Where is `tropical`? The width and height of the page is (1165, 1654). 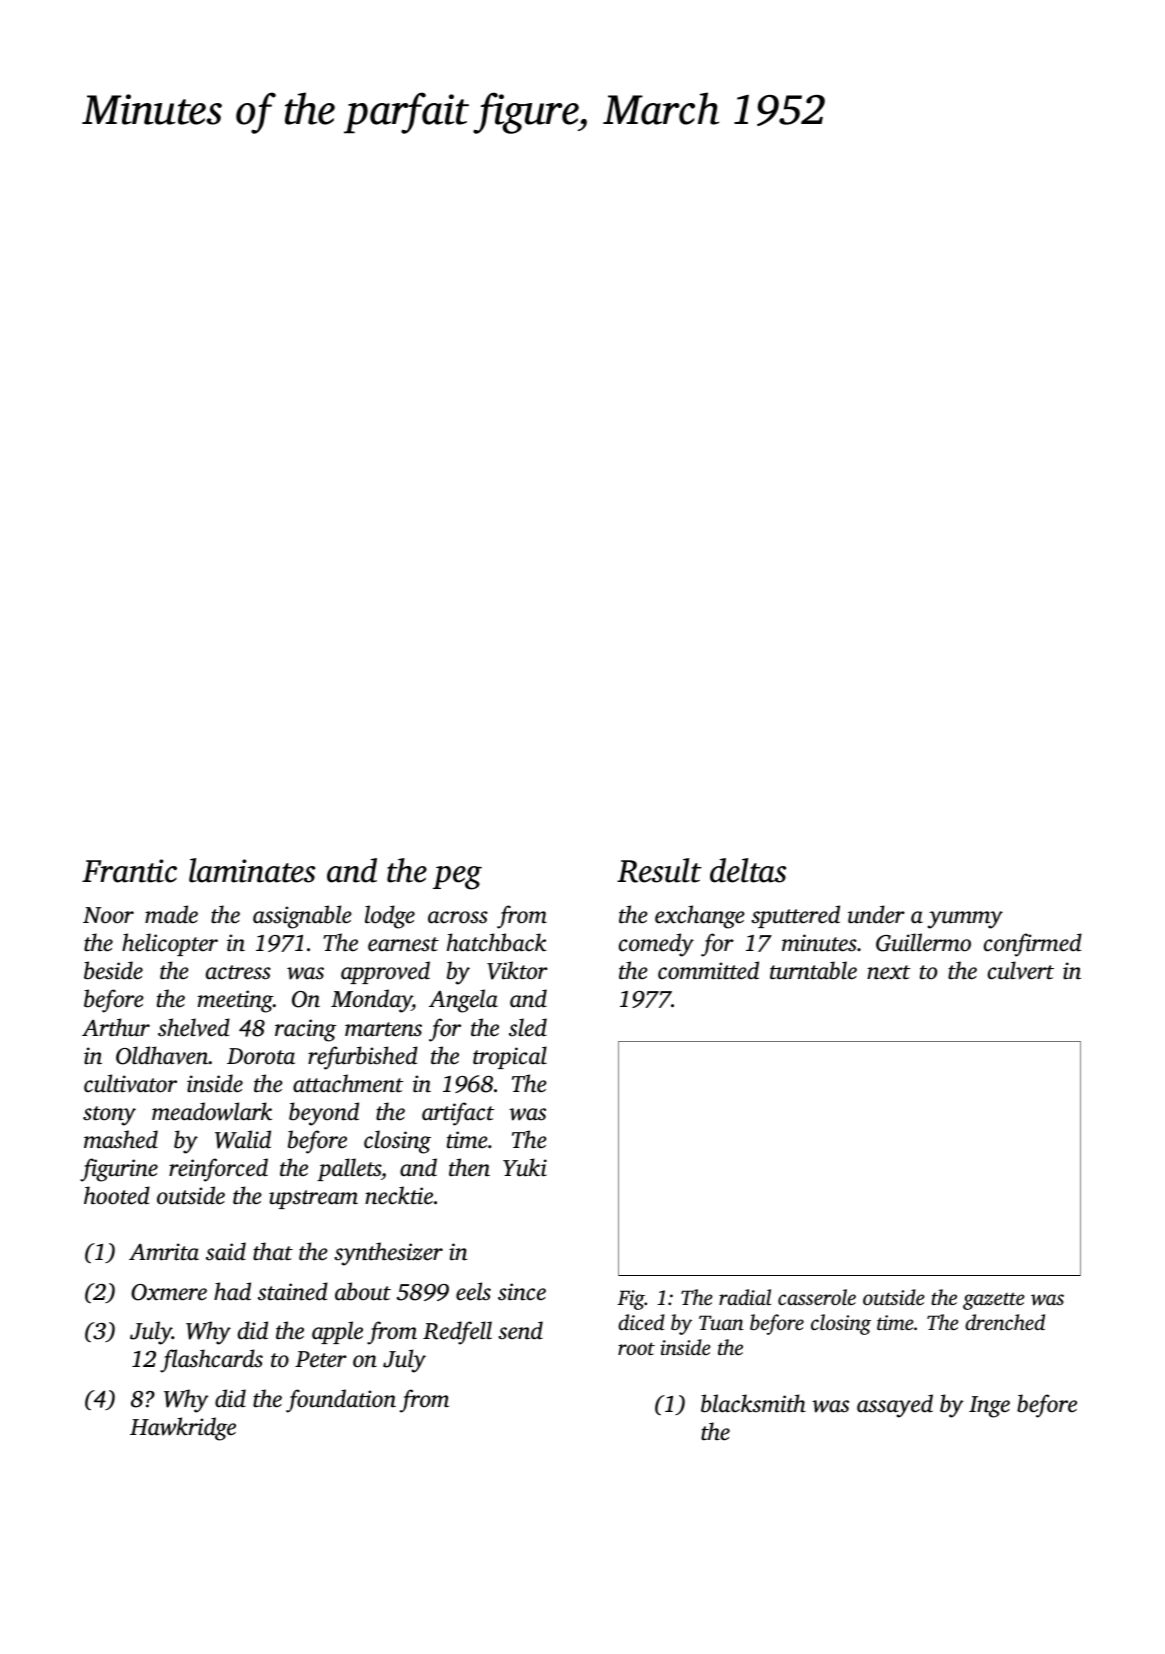
tropical is located at coordinates (510, 1057).
